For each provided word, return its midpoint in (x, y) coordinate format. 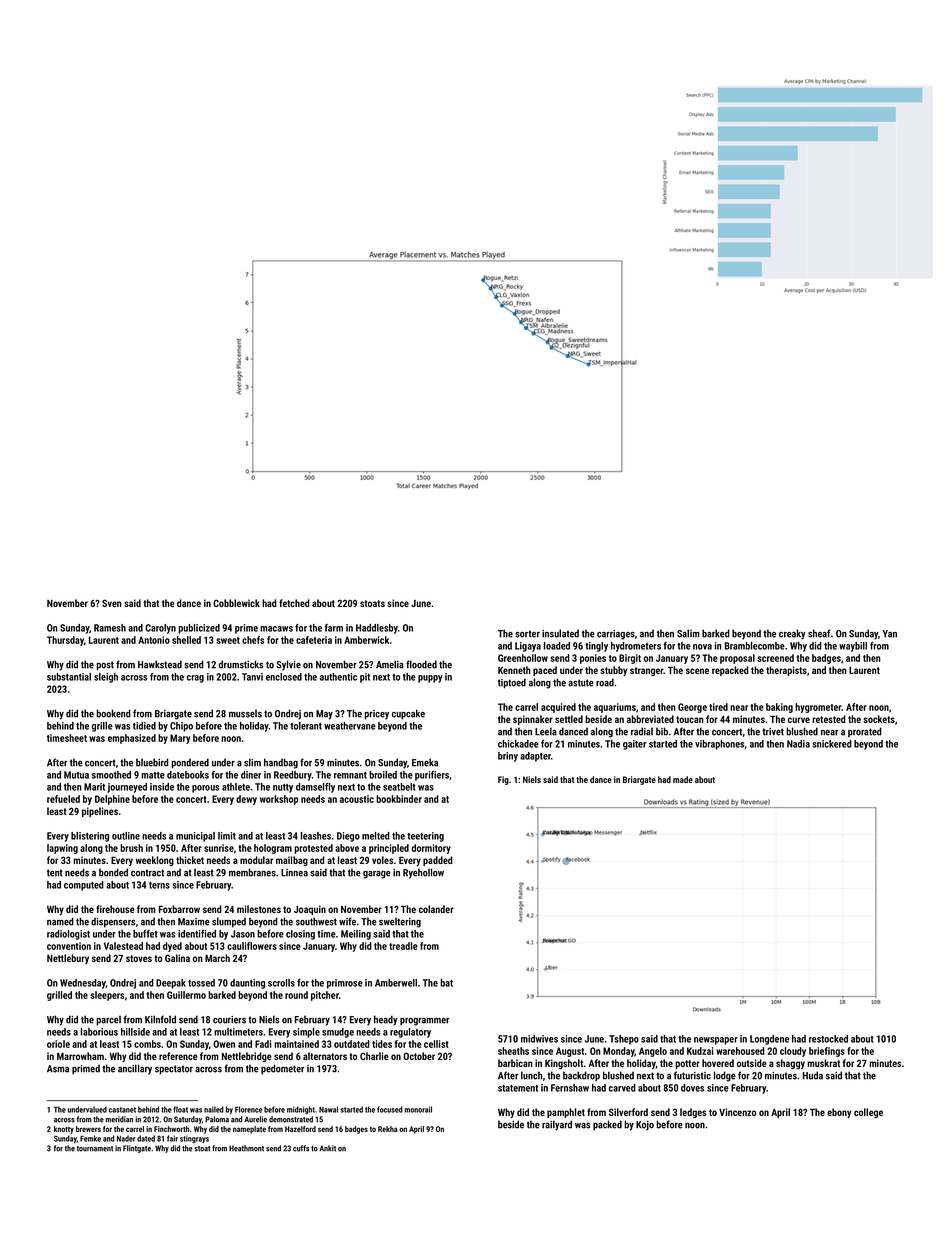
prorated (865, 732)
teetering (425, 837)
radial (642, 731)
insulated (560, 633)
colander (436, 909)
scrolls (281, 983)
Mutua (76, 775)
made (683, 779)
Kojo (645, 1126)
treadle (403, 946)
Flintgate (137, 1149)
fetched (294, 603)
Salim (688, 633)
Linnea (294, 873)
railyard (557, 1125)
